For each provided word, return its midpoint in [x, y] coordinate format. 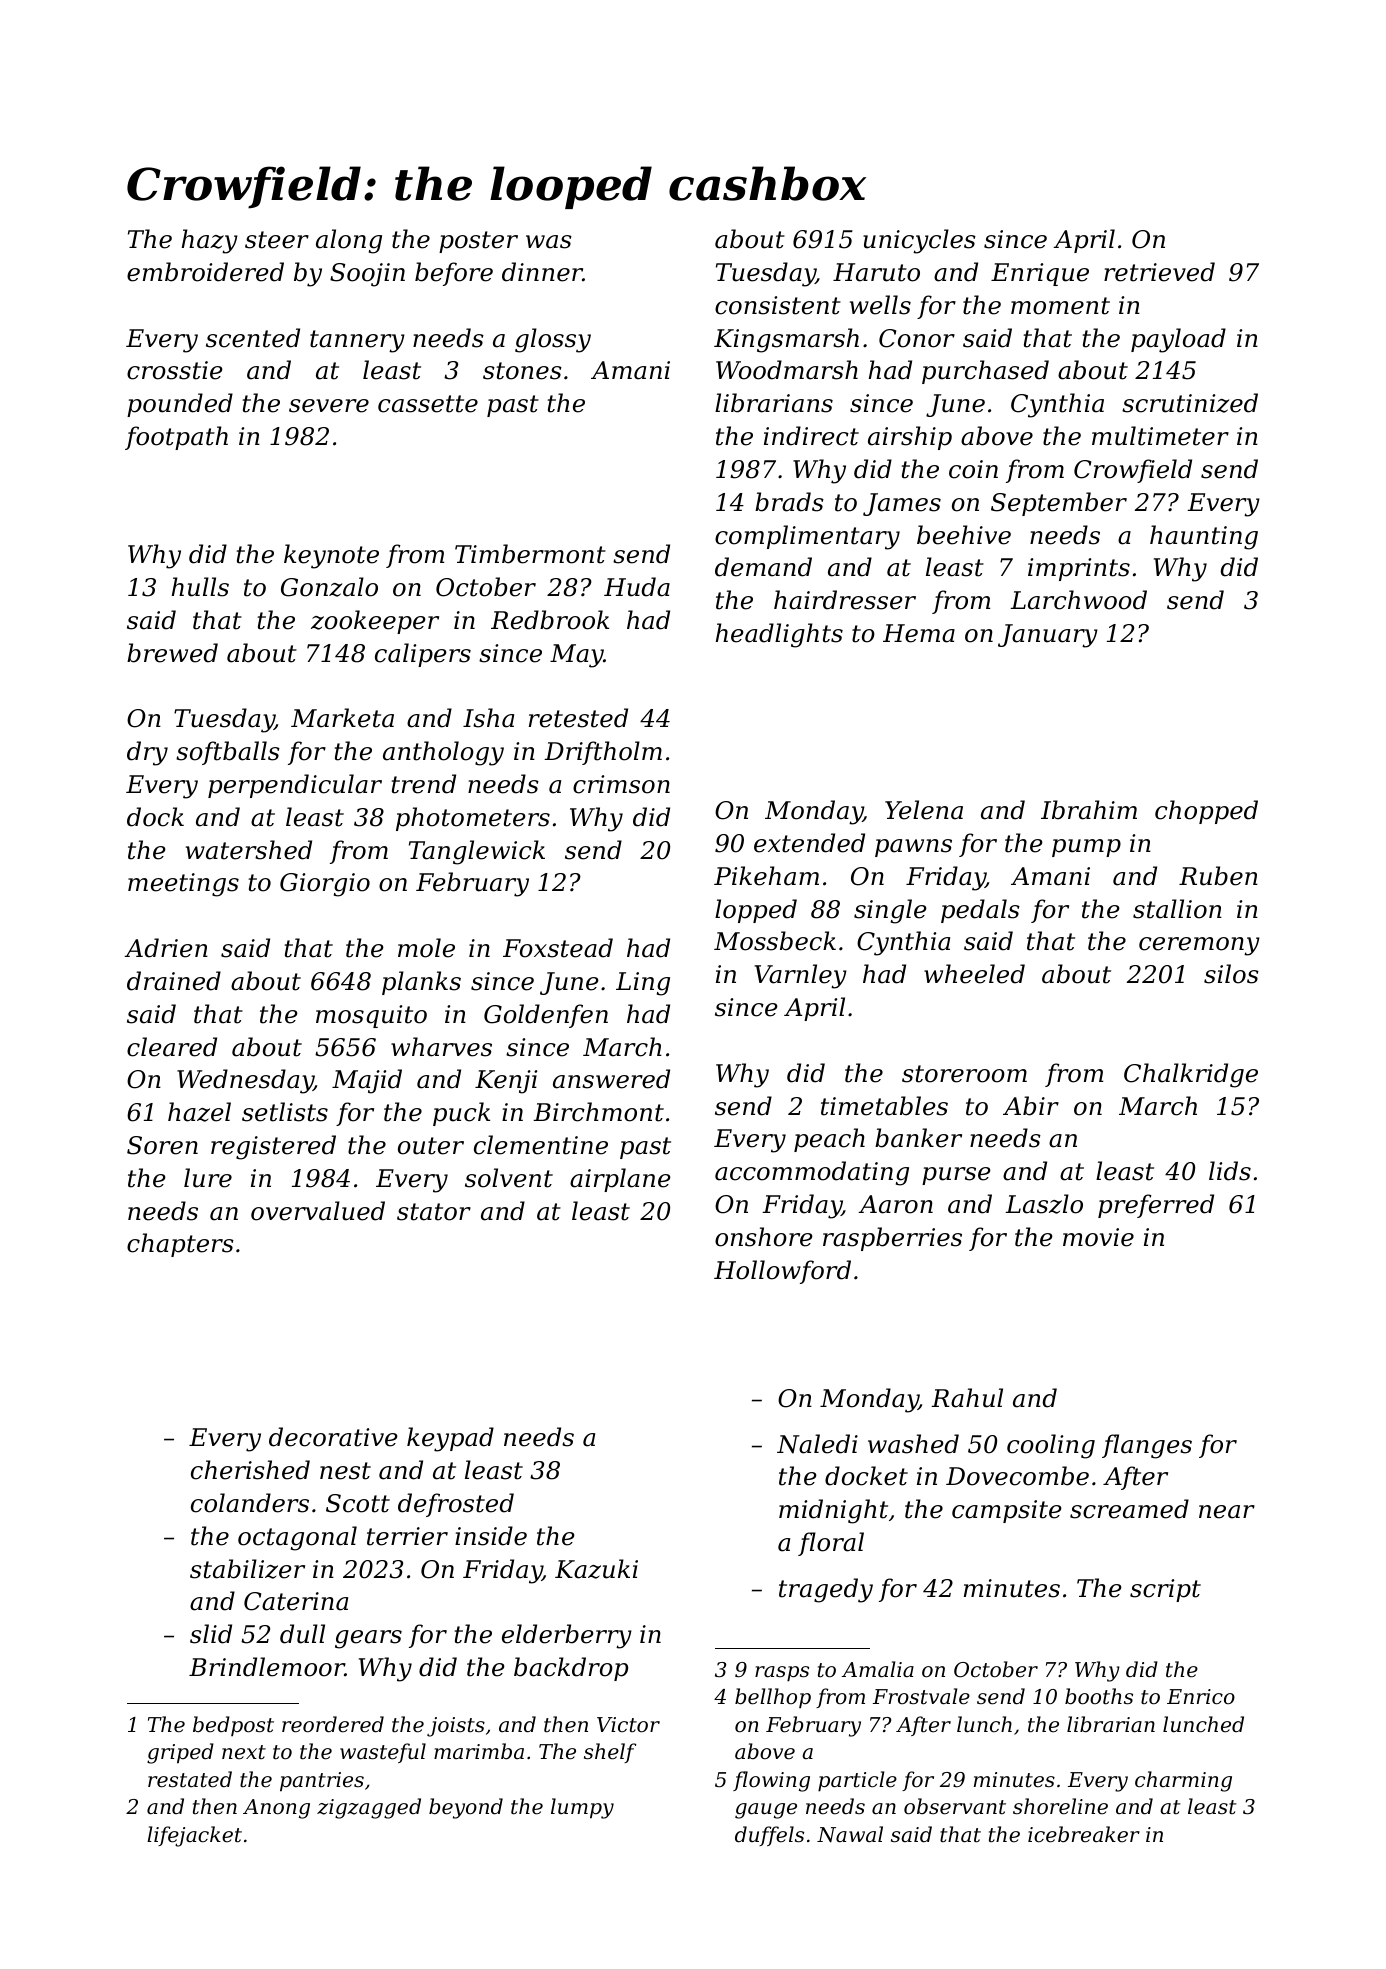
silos [1231, 974]
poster [478, 242]
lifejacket [194, 1836]
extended [809, 843]
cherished [250, 1470]
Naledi [817, 1444]
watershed [249, 850]
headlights [779, 635]
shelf [610, 1753]
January [1048, 636]
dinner [542, 272]
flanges [1147, 1446]
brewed [172, 653]
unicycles [919, 241]
